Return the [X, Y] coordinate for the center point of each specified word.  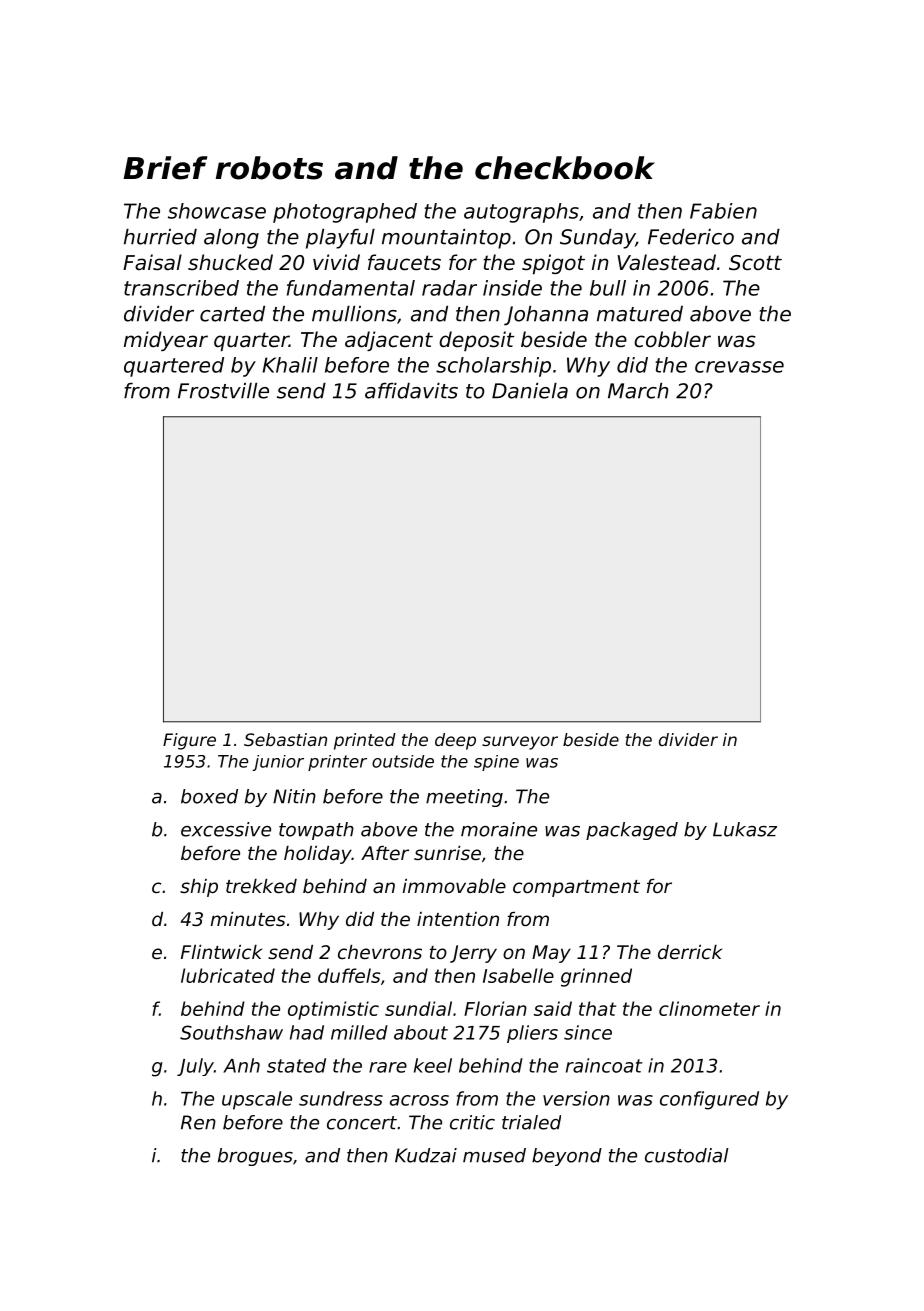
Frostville [223, 391]
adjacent [389, 341]
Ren [198, 1122]
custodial [687, 1155]
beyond [567, 1157]
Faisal [152, 262]
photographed [345, 213]
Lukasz [745, 829]
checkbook [565, 168]
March [638, 391]
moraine [499, 829]
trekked [261, 886]
